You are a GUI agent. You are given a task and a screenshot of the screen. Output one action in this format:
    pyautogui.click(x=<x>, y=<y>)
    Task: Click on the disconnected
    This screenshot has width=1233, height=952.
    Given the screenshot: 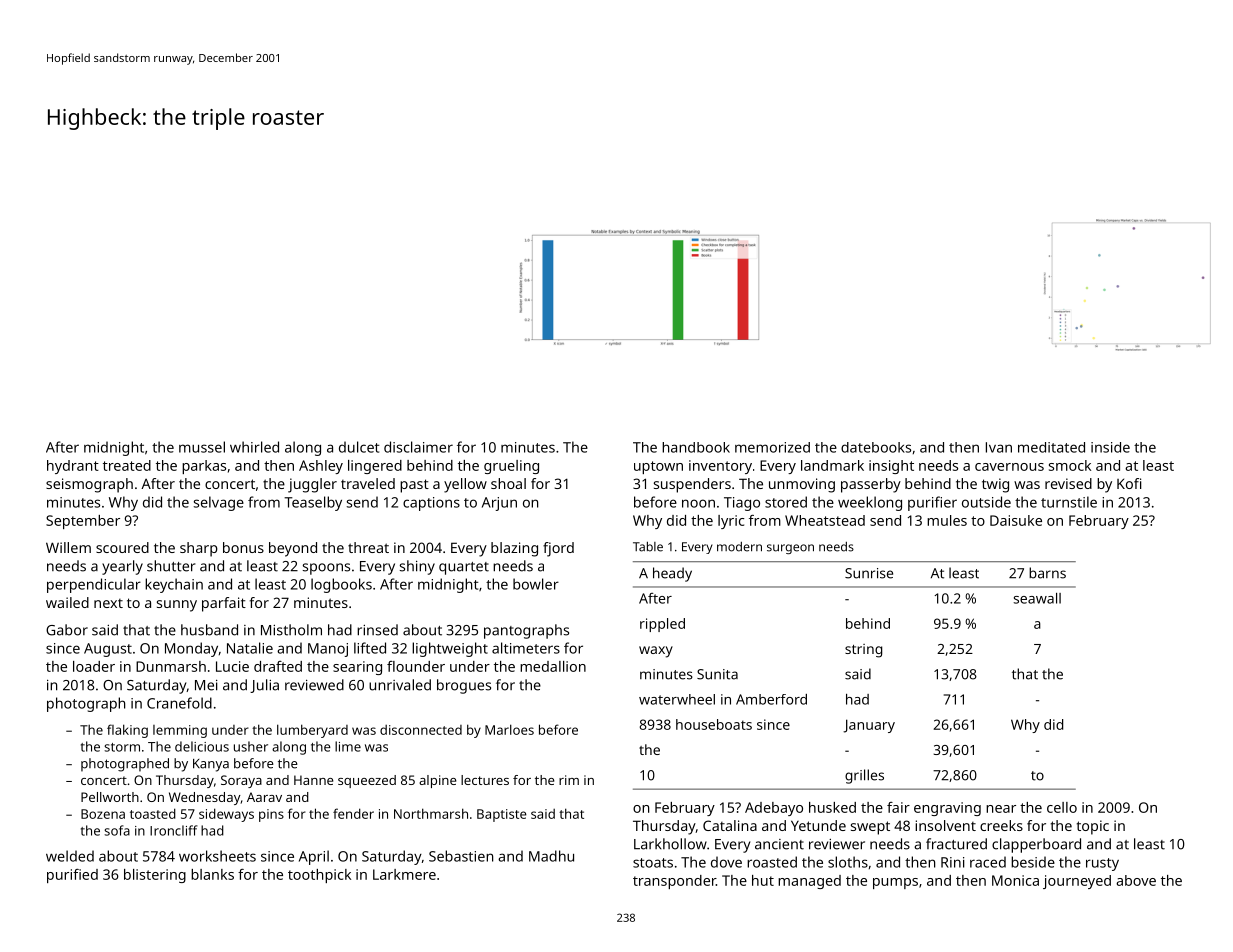 What is the action you would take?
    pyautogui.click(x=421, y=730)
